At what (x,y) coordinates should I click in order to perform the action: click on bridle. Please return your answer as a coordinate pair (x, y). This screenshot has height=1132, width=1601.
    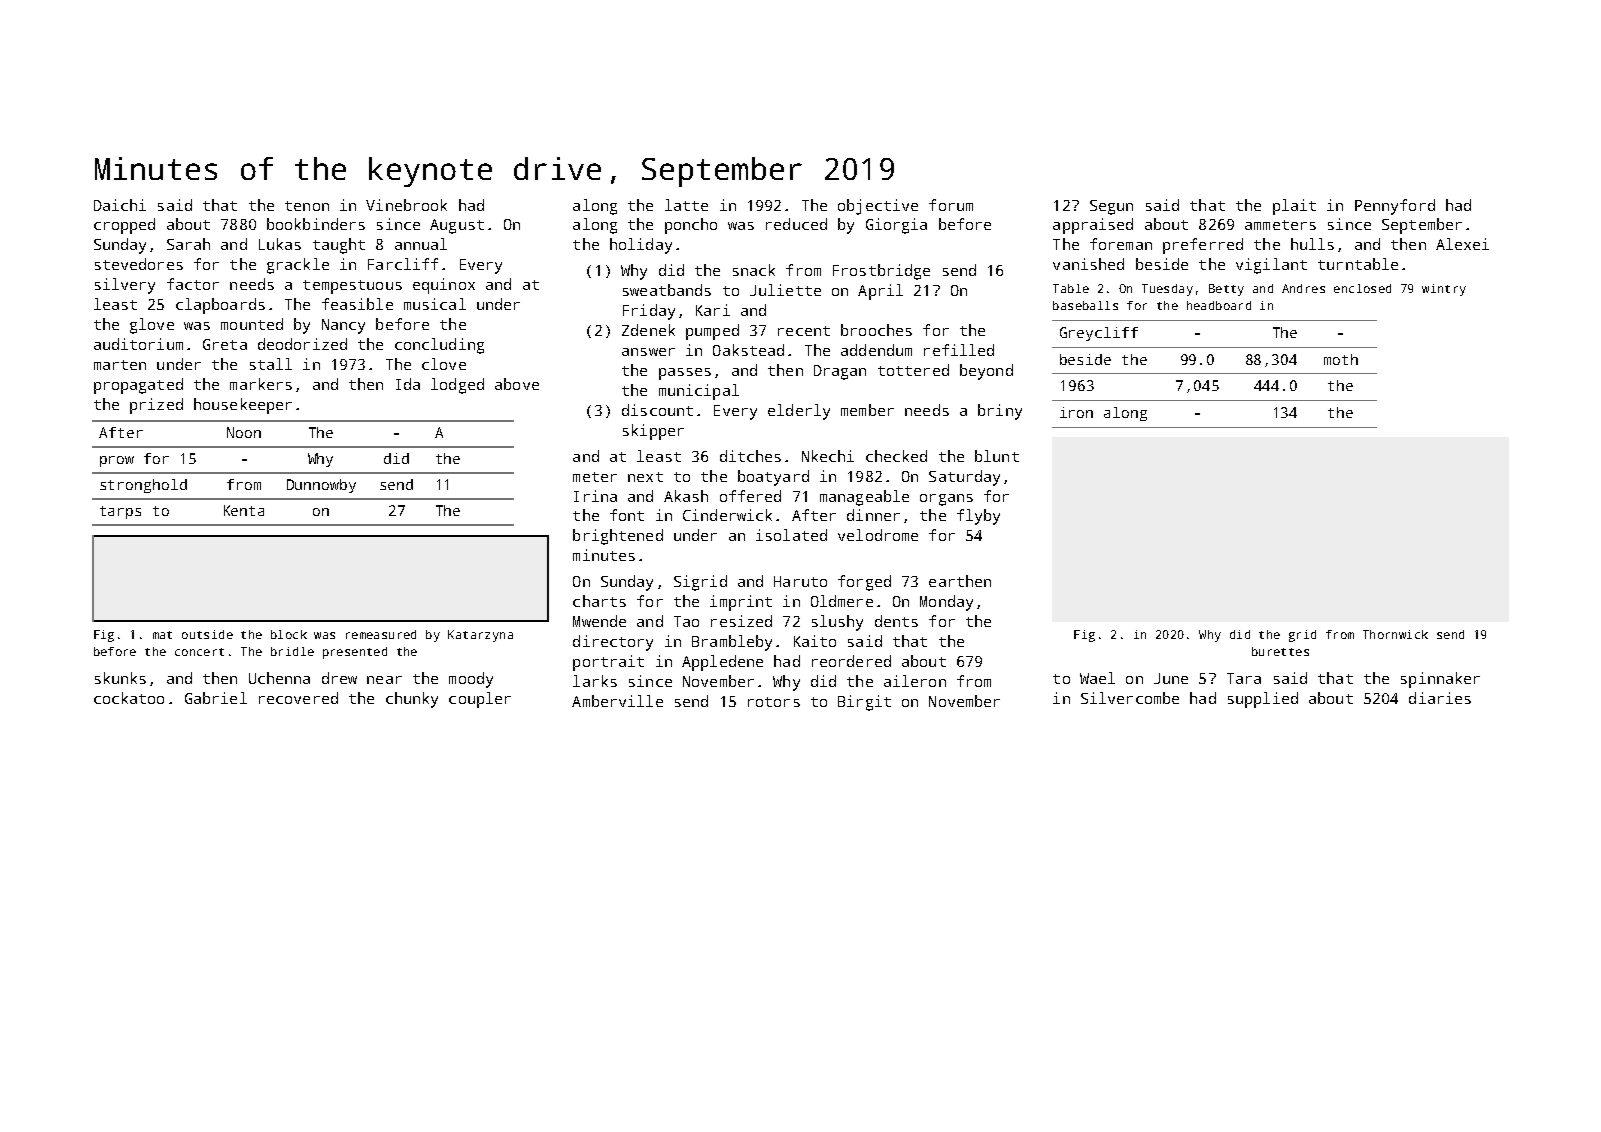
    Looking at the image, I should click on (292, 651).
